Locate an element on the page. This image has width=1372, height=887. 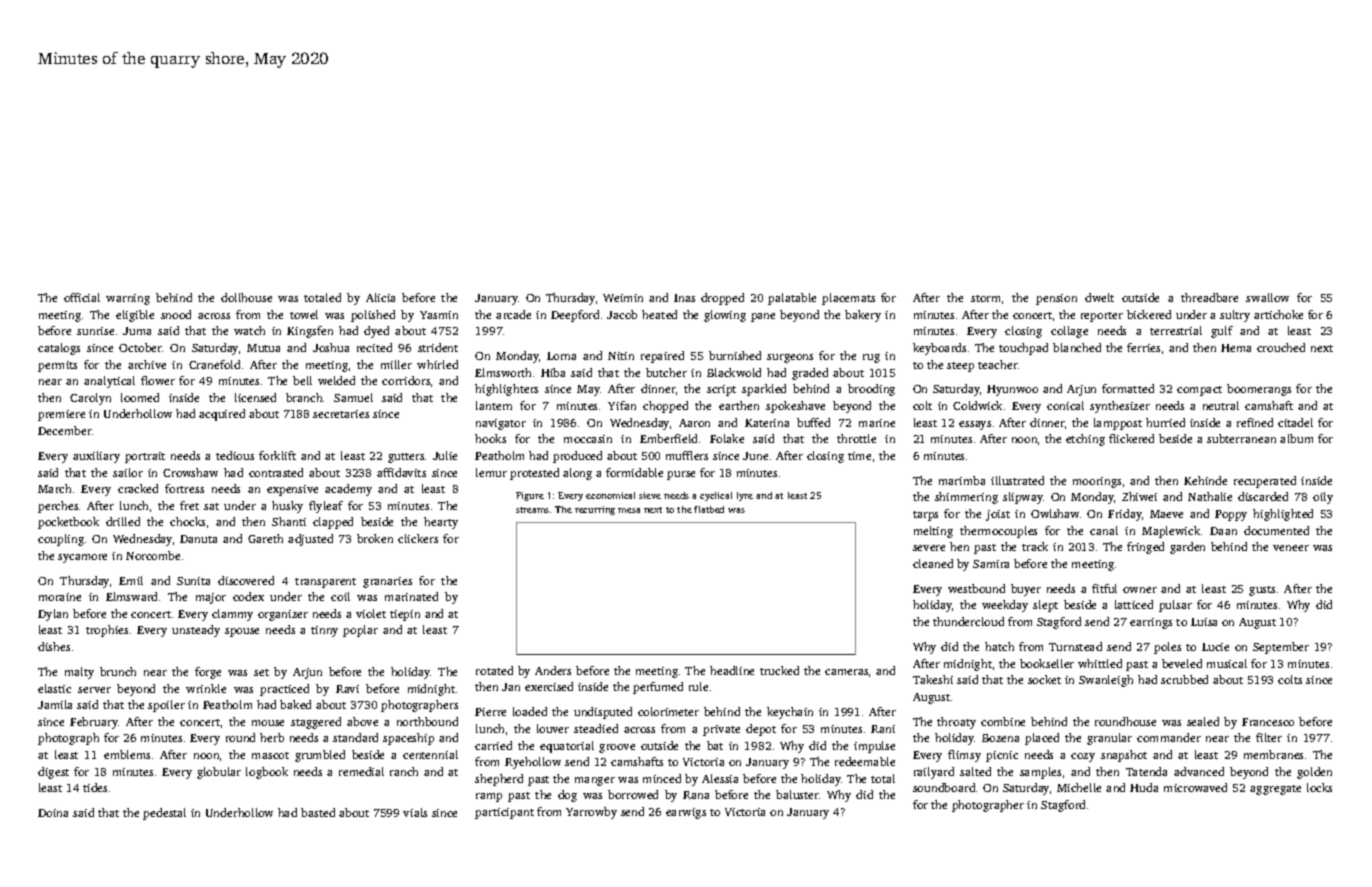
exercised is located at coordinates (549, 686).
